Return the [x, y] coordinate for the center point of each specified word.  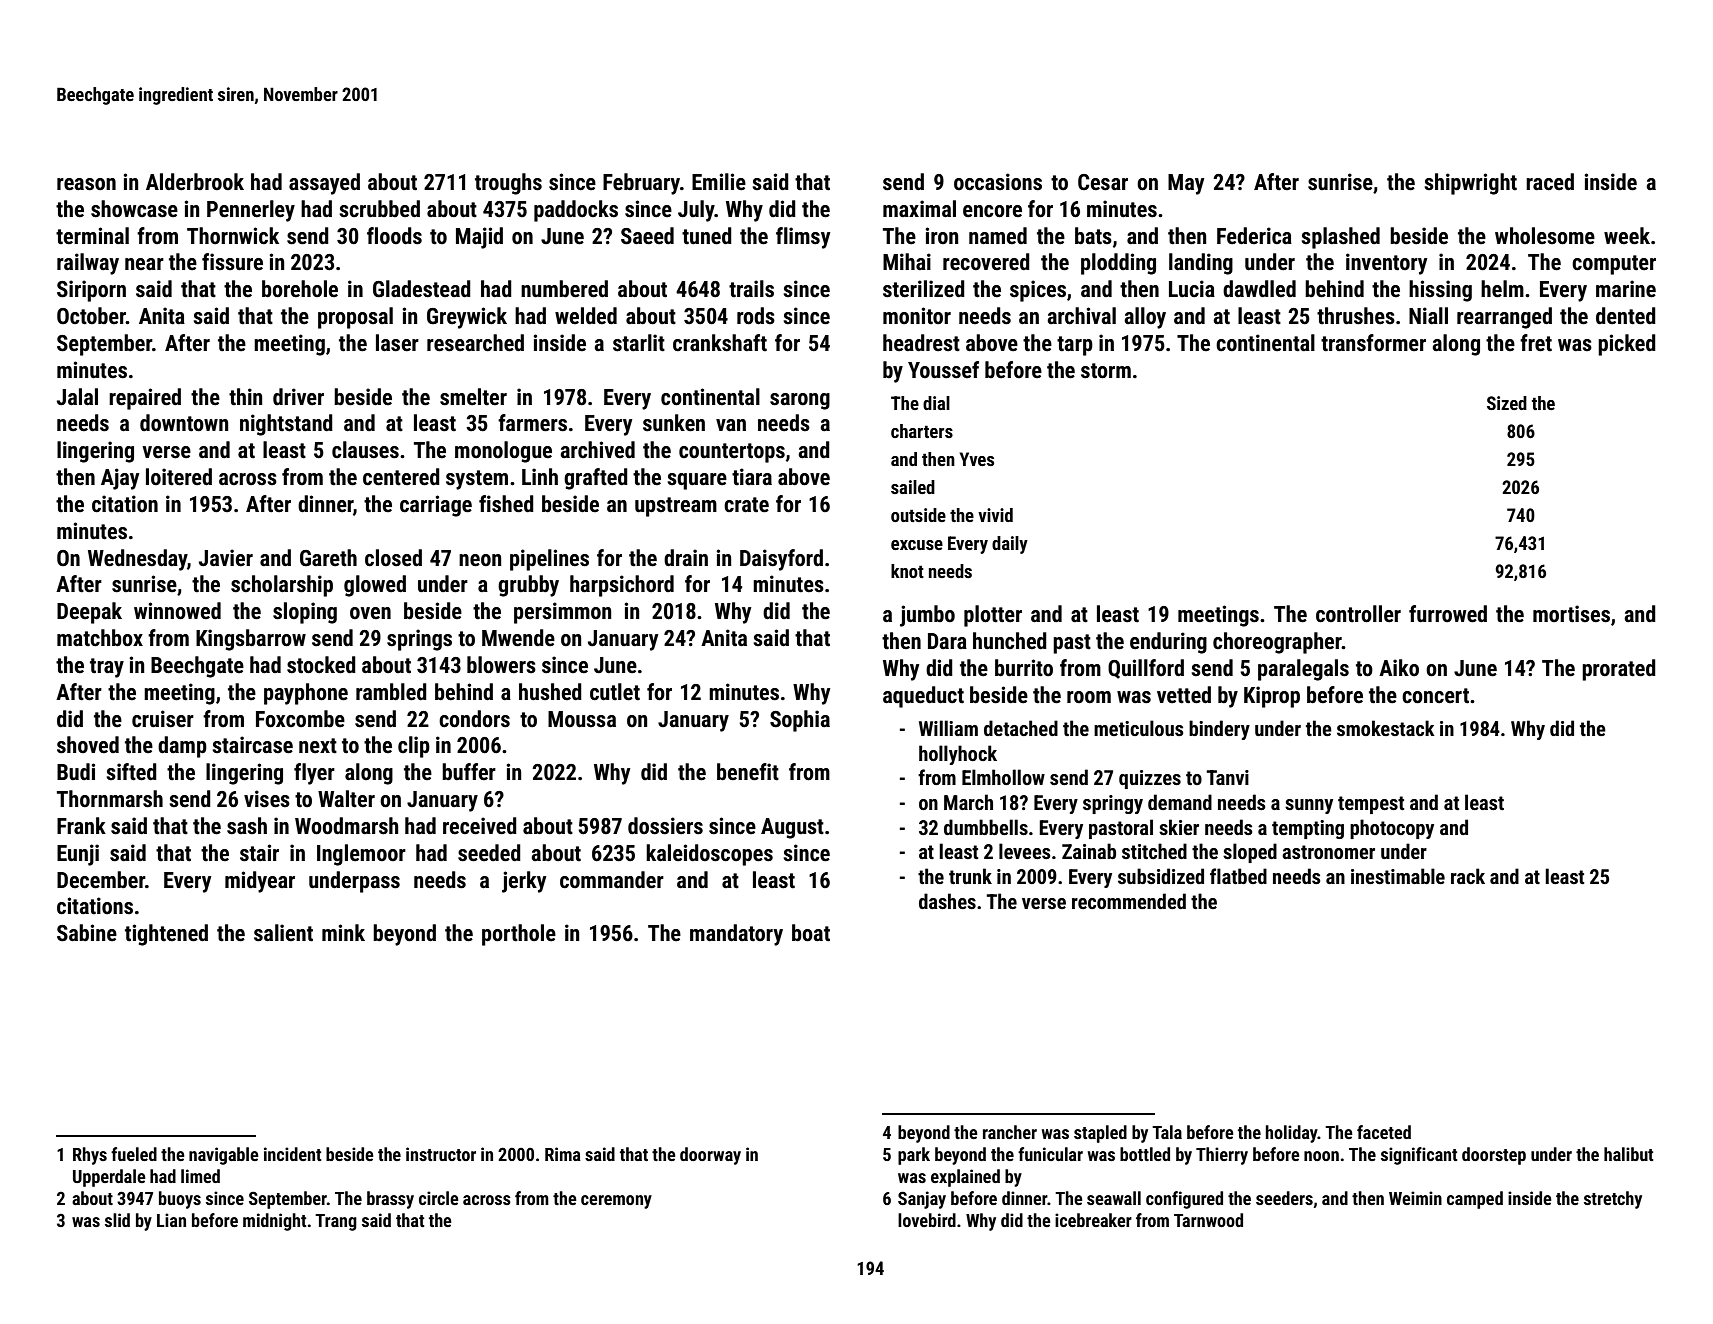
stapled [1100, 1134]
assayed [324, 184]
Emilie [719, 182]
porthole [519, 935]
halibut [1629, 1154]
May [1186, 184]
